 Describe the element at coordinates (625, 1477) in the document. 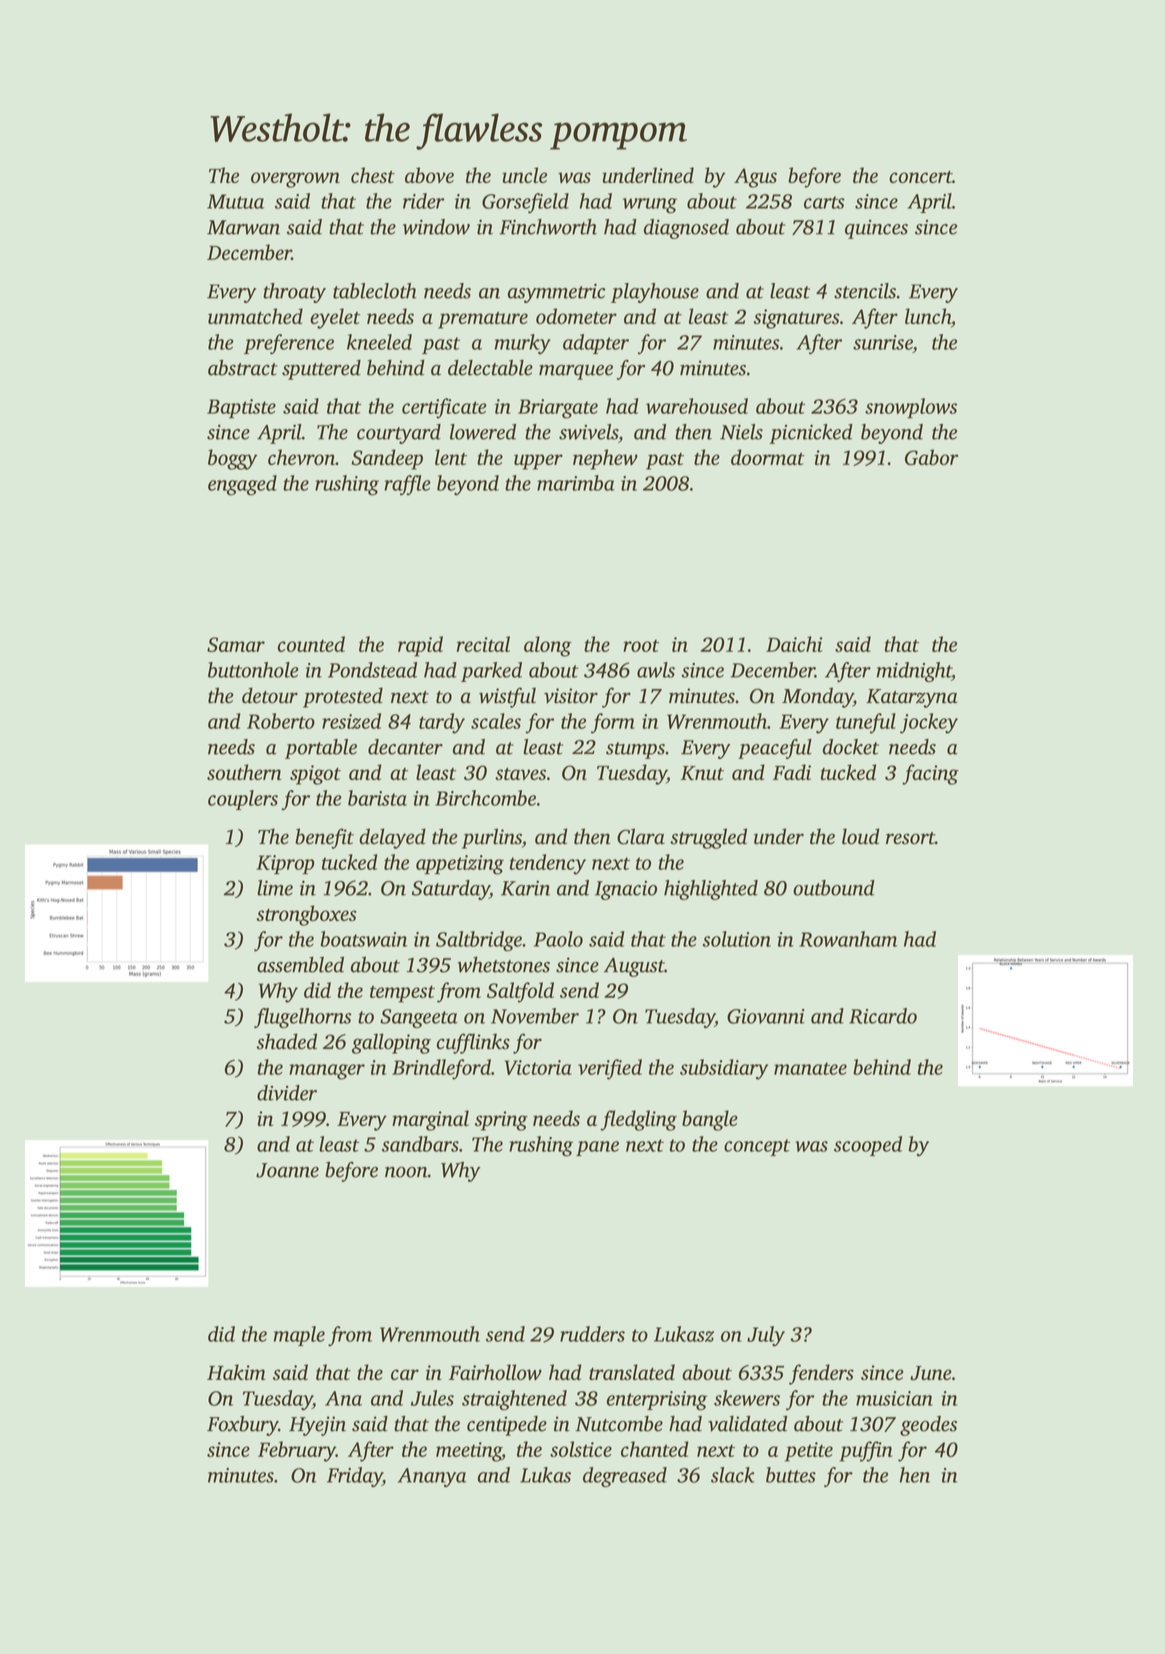

I see `degreased` at that location.
